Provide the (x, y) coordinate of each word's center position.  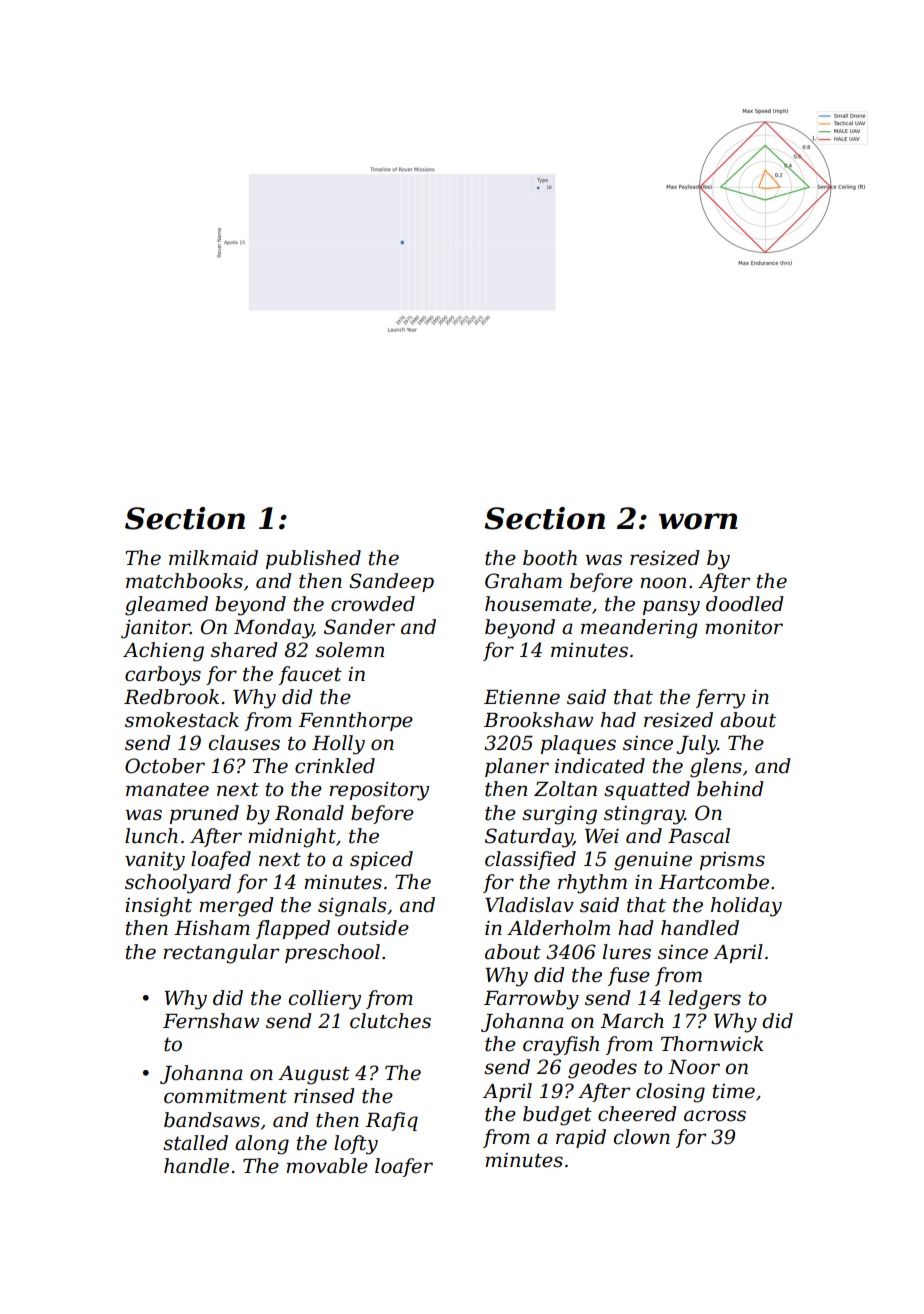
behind (730, 789)
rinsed (324, 1096)
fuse (629, 976)
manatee (167, 790)
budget (557, 1116)
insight (158, 907)
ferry (720, 699)
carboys (163, 676)
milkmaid (213, 558)
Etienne (522, 697)
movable (327, 1166)
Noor (694, 1067)
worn (698, 521)
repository (379, 791)
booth (550, 558)
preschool (332, 953)
